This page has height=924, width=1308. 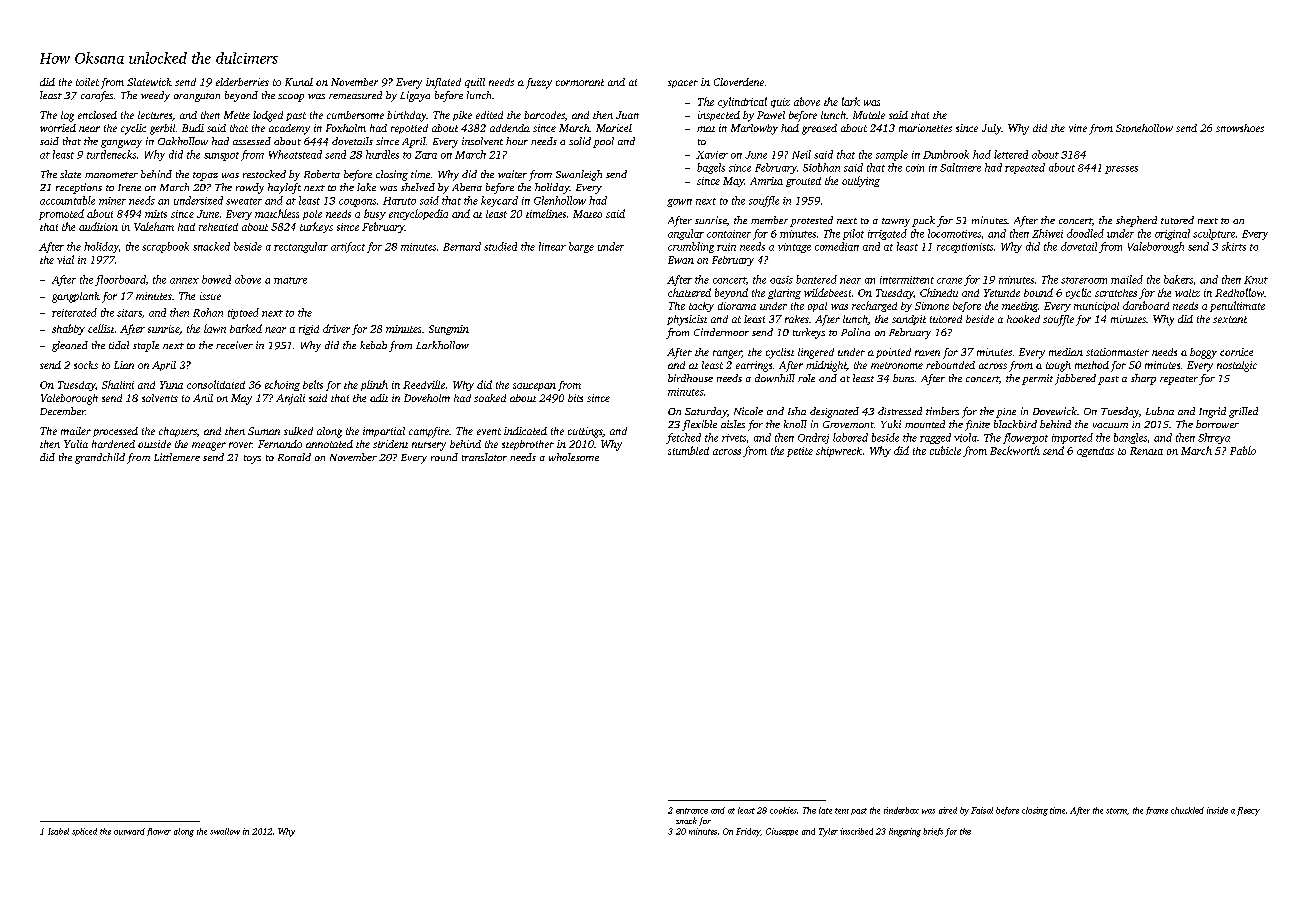 I want to click on Neil, so click(x=801, y=154).
